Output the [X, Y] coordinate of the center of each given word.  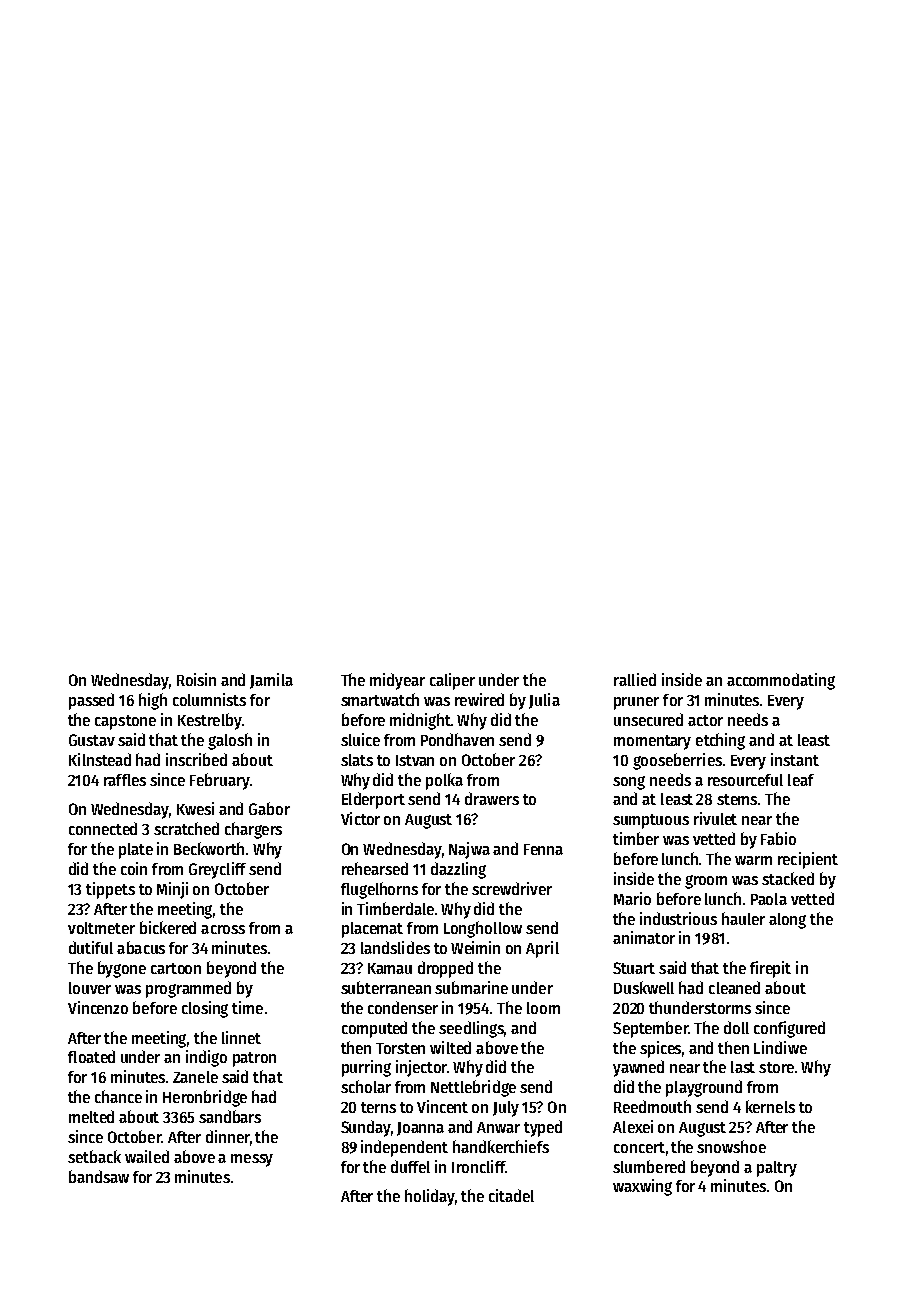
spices [660, 1049]
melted [91, 1116]
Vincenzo [98, 1007]
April [542, 949]
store [776, 1067]
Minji [172, 890]
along [787, 921]
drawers [492, 798]
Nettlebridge [473, 1088]
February [219, 781]
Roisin [196, 679]
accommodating [781, 681]
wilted [450, 1047]
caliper [452, 681]
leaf [801, 780]
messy [252, 1160]
